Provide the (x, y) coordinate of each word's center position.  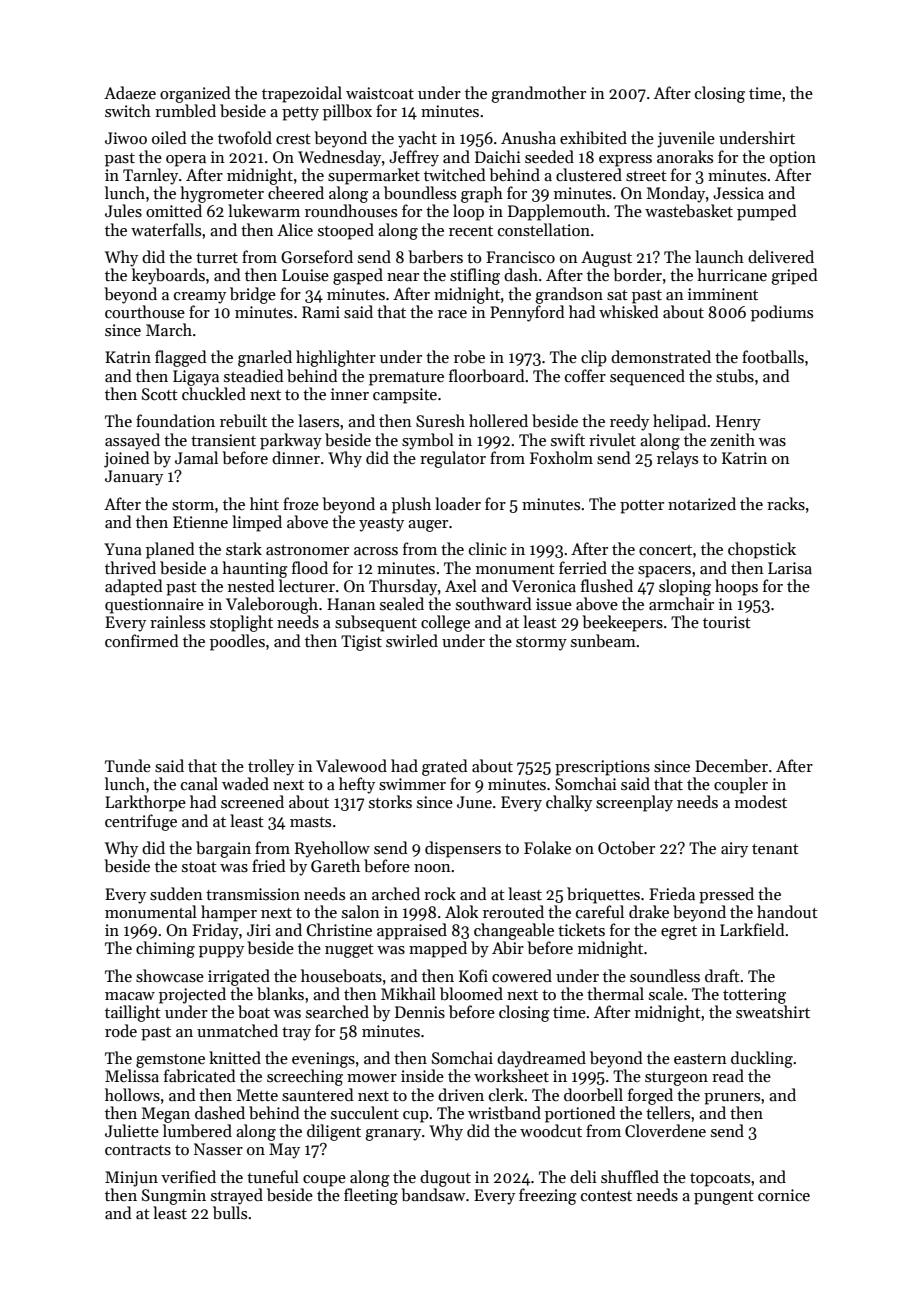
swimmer (412, 784)
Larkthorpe (145, 803)
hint (264, 503)
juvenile (686, 139)
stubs (735, 376)
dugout (445, 1178)
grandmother (538, 94)
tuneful (273, 1176)
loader (458, 503)
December (731, 765)
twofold (245, 137)
